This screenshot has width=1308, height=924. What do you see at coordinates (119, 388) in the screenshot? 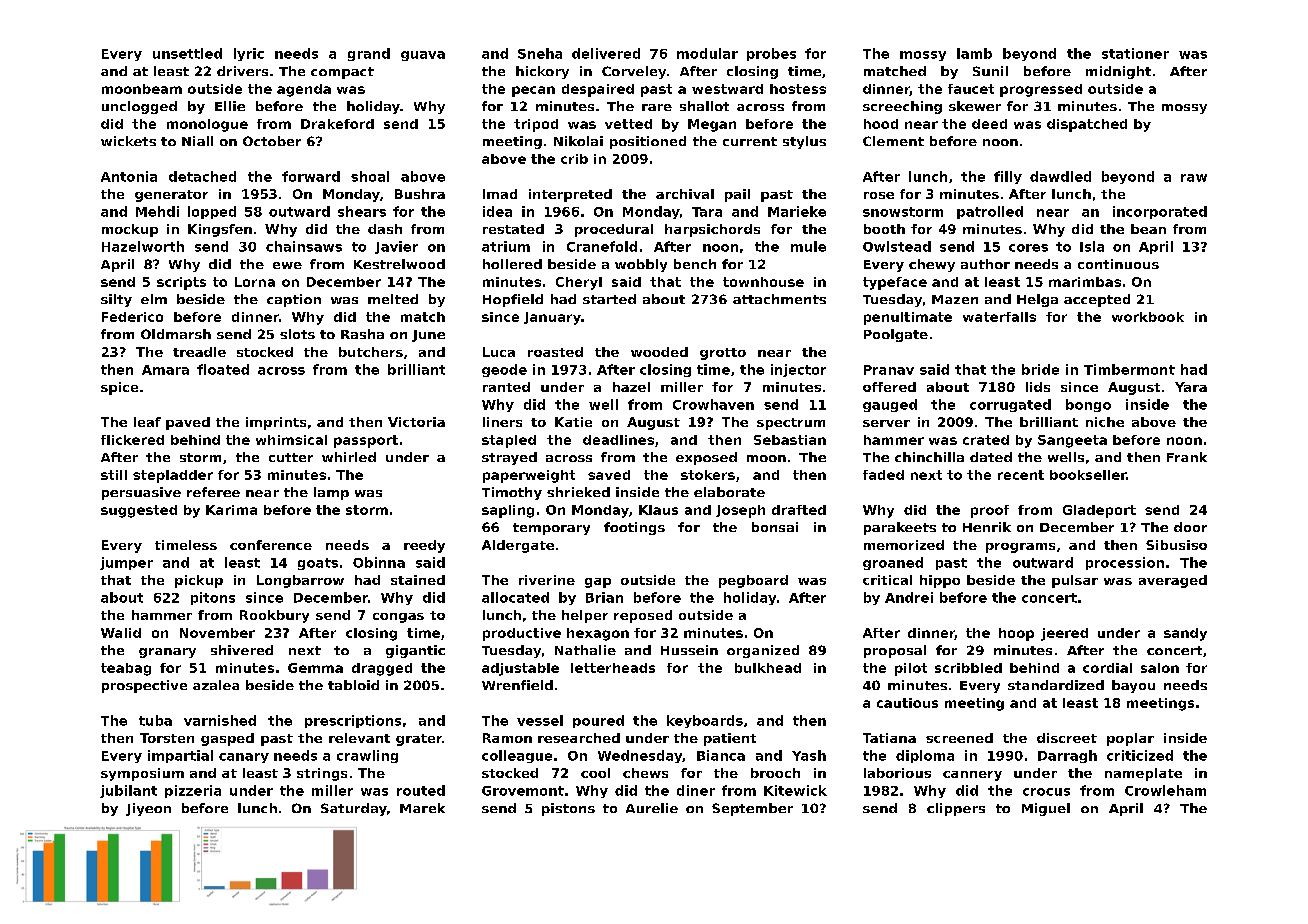
I see `spice` at bounding box center [119, 388].
